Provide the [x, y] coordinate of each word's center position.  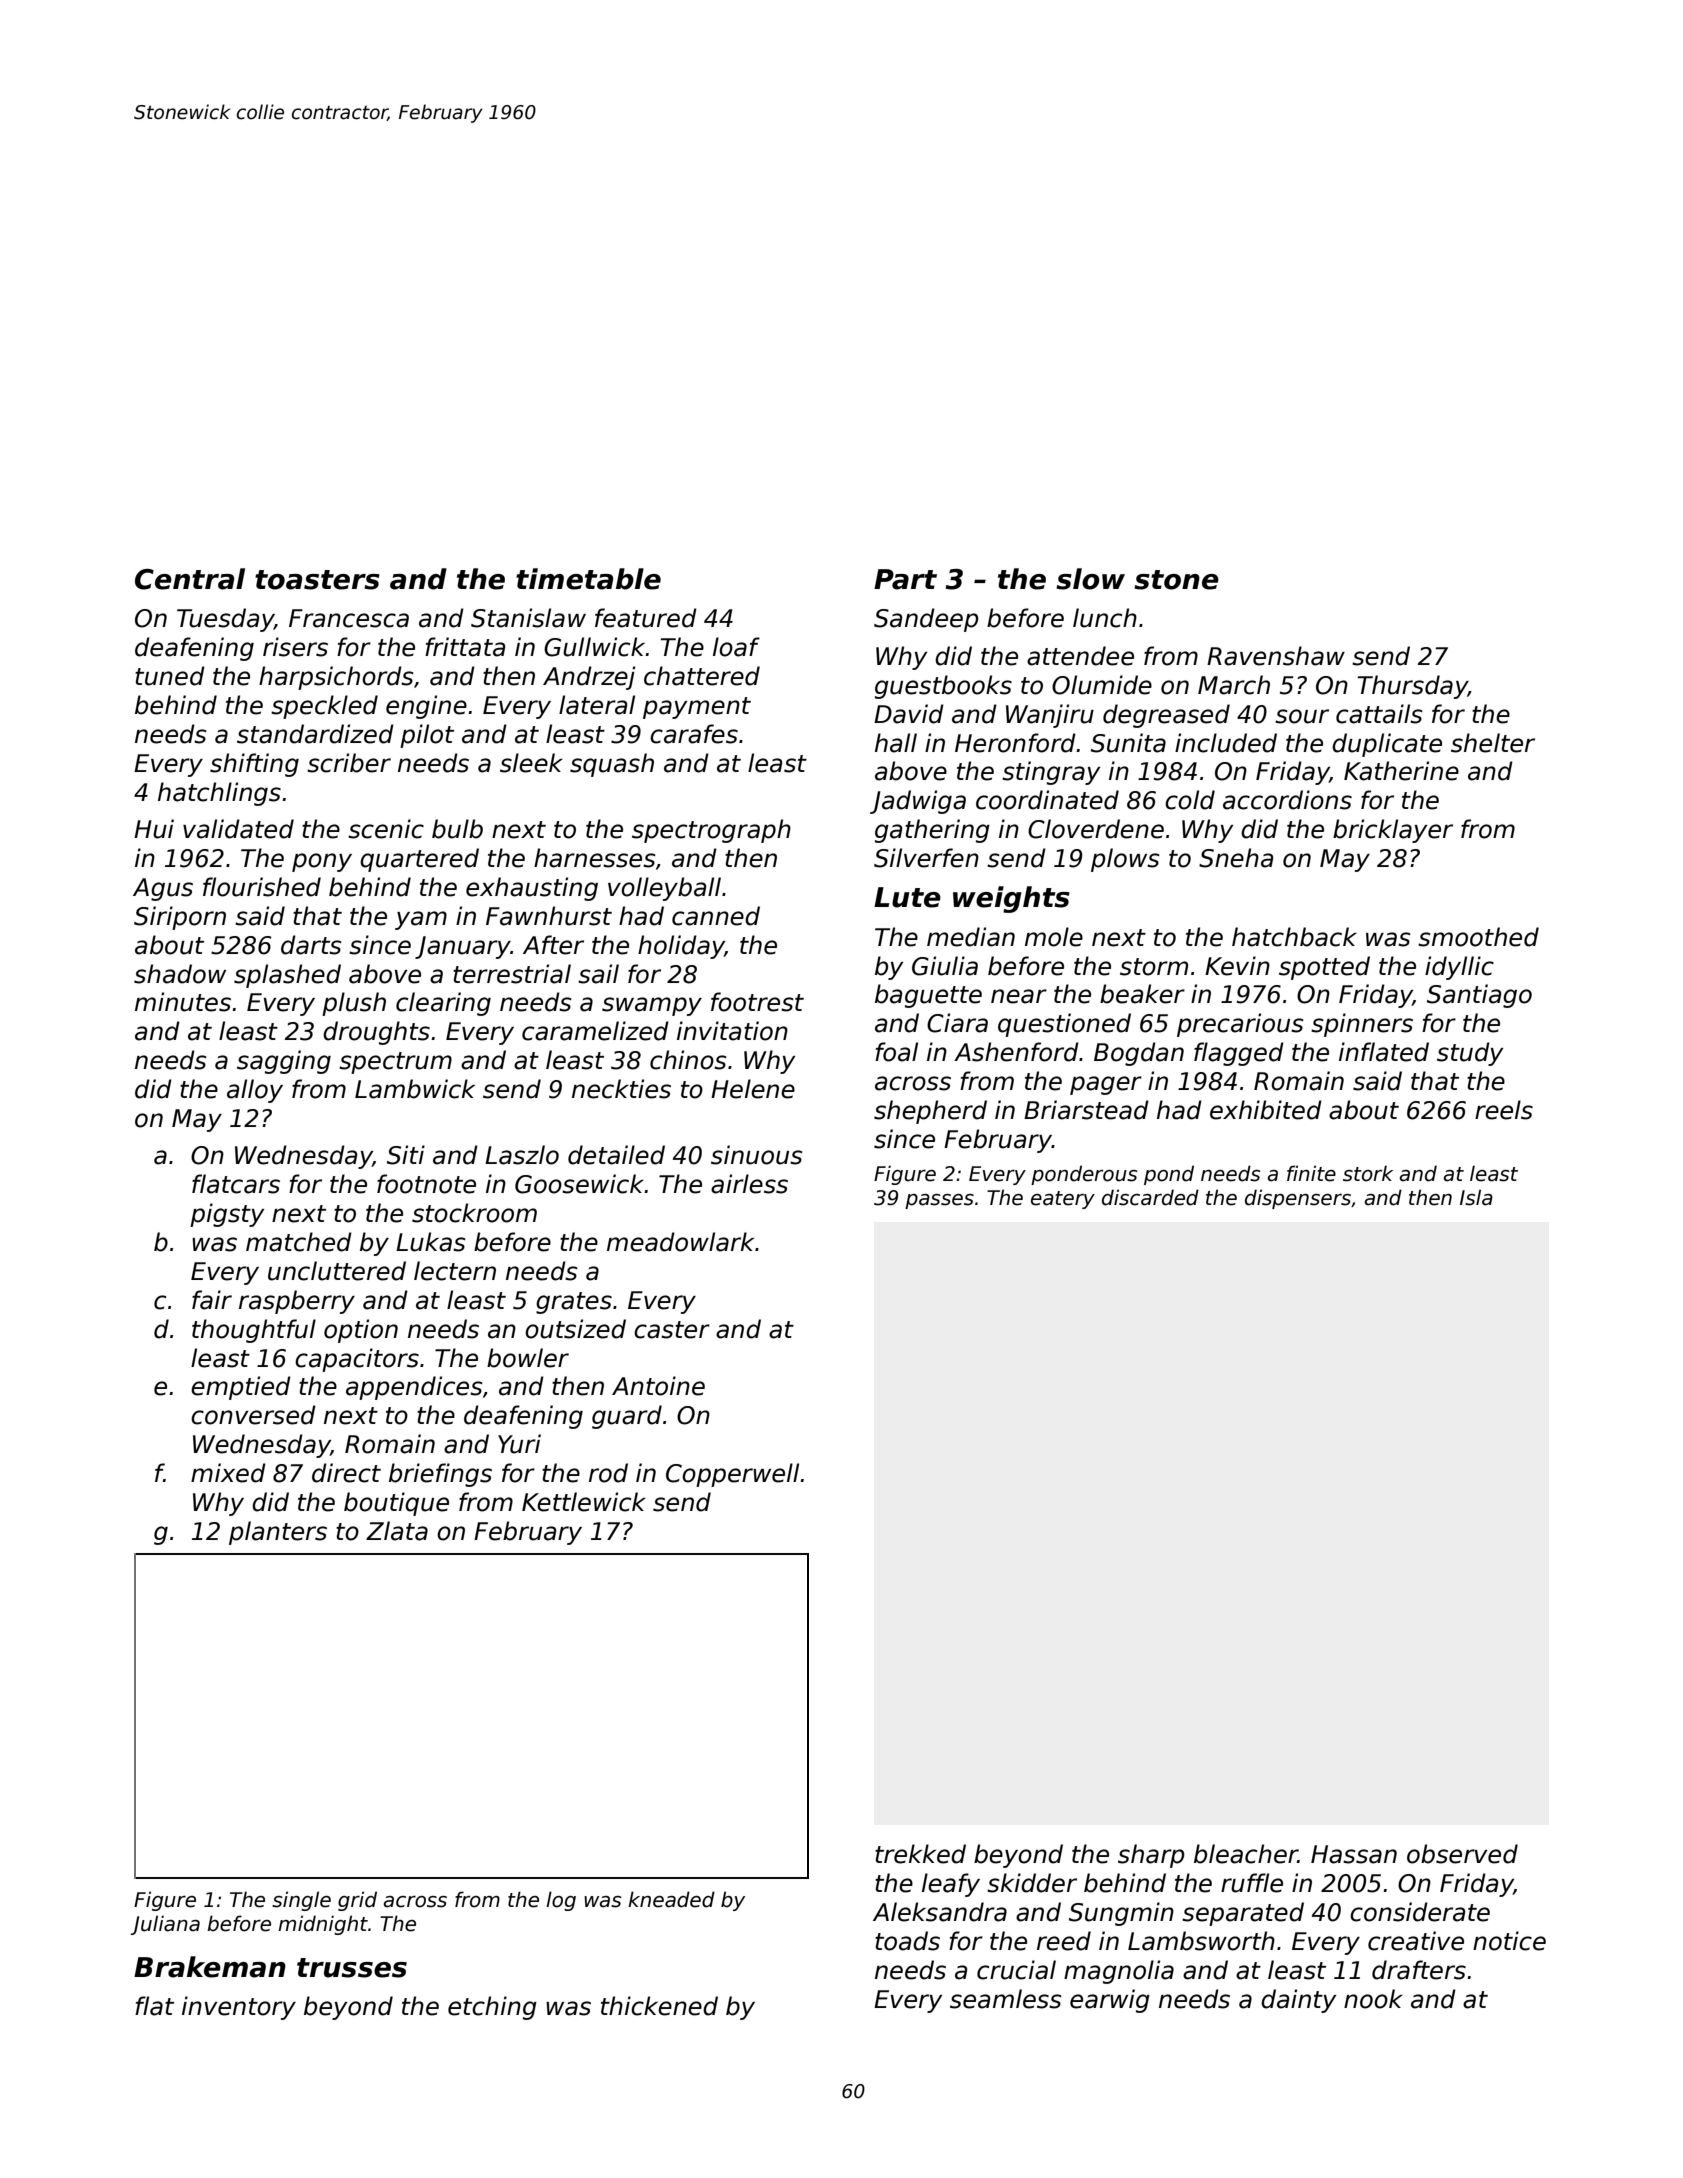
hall [896, 743]
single [301, 1901]
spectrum [395, 1063]
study [1470, 1054]
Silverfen [926, 858]
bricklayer [1393, 831]
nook [1373, 1999]
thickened [659, 2006]
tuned [170, 676]
